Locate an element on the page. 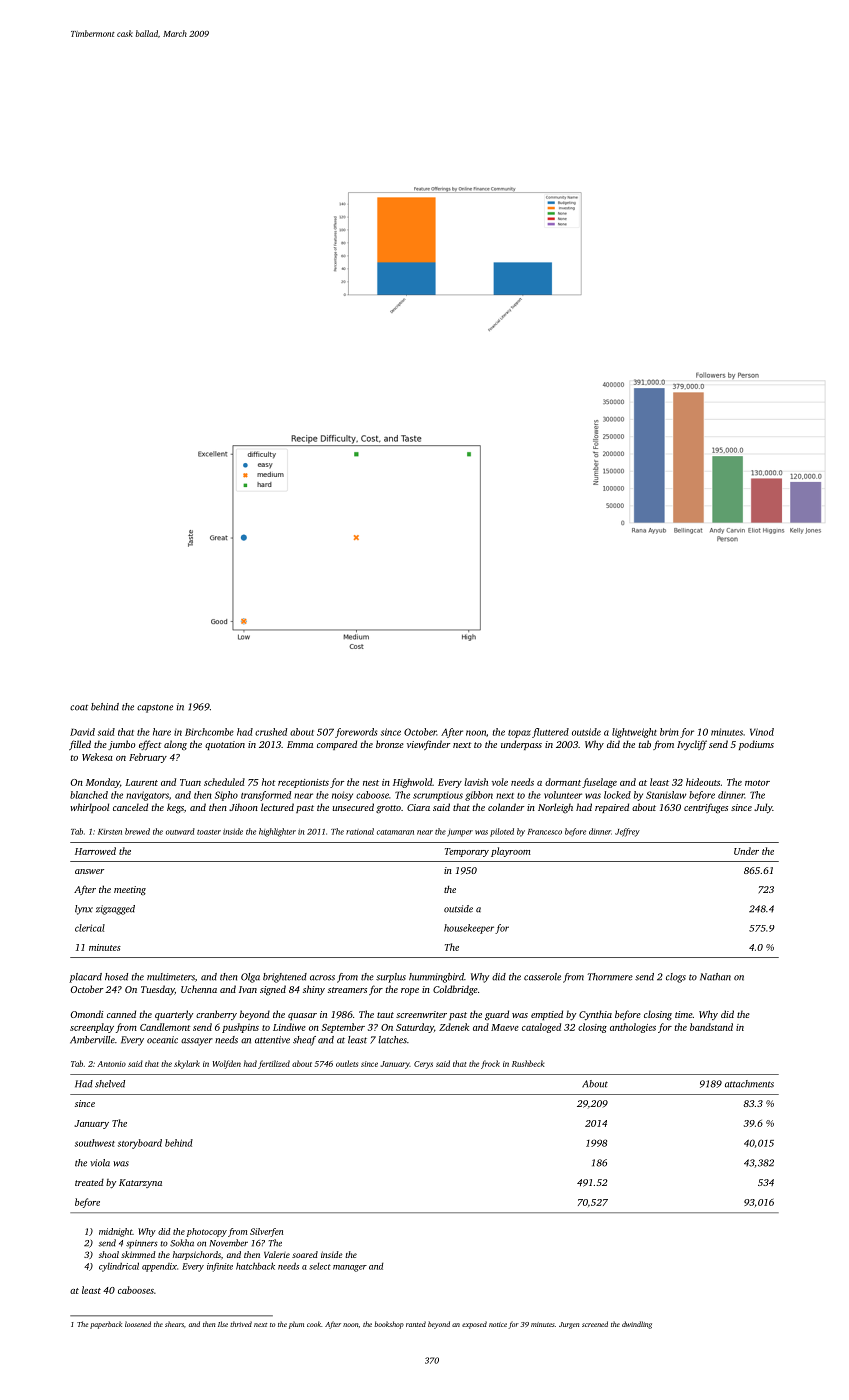 Image resolution: width=849 pixels, height=1400 pixels. infinite is located at coordinates (220, 1267).
